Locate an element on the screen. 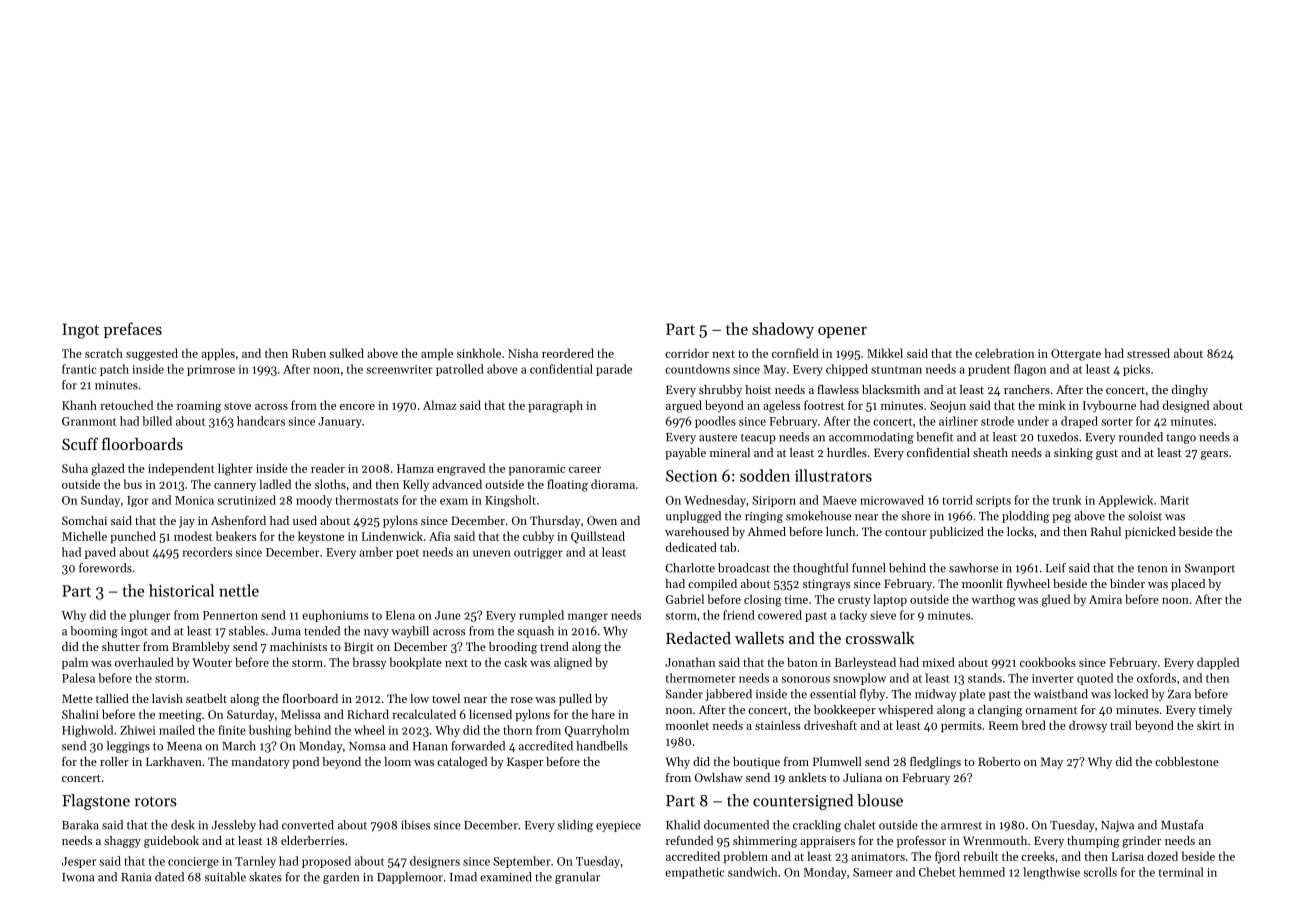 The height and width of the screenshot is (924, 1308). retouched is located at coordinates (126, 405).
